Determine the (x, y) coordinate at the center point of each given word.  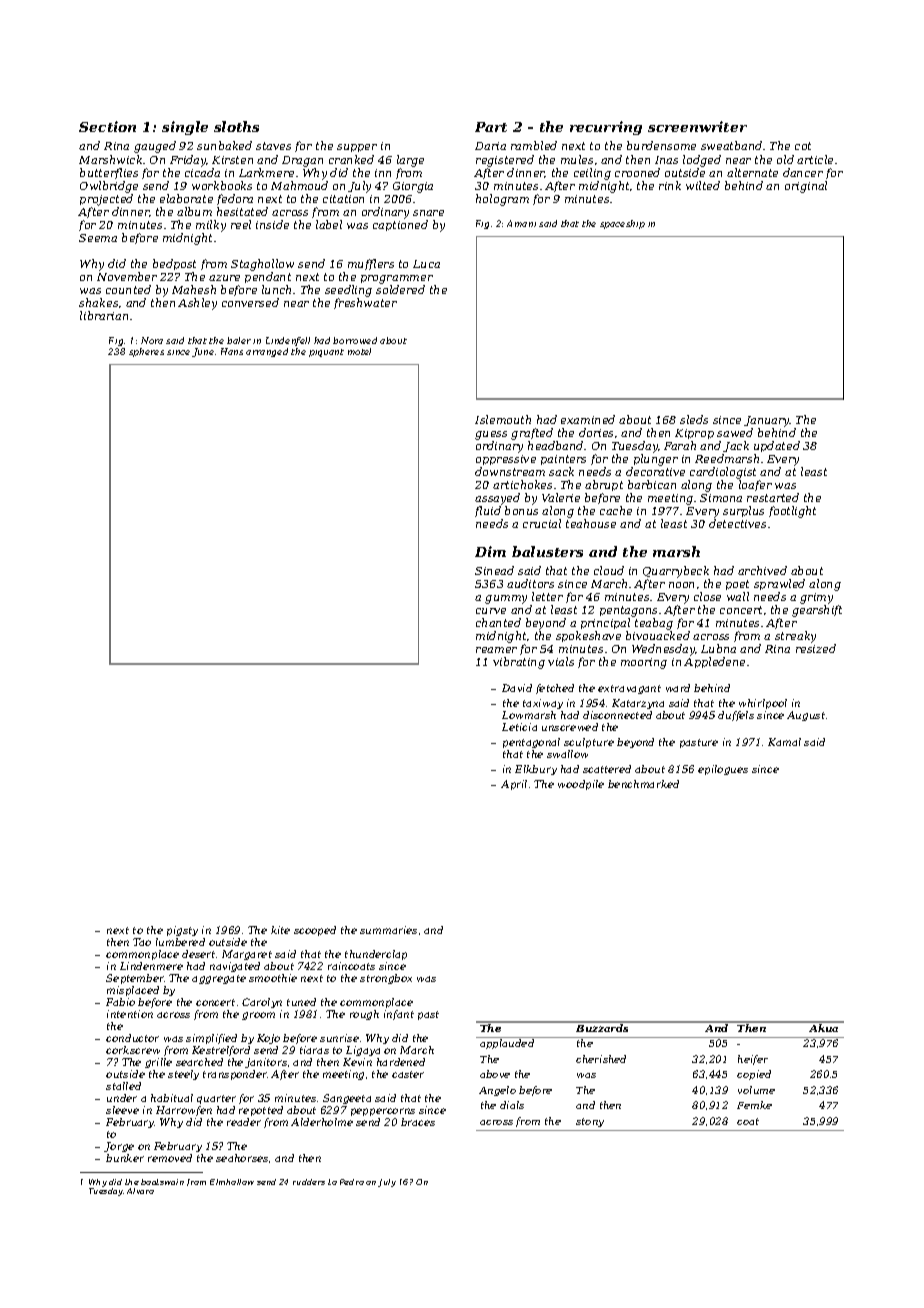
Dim (490, 551)
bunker (125, 1158)
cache (616, 510)
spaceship (622, 224)
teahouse (591, 523)
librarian (104, 315)
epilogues (723, 770)
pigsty (182, 931)
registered (505, 161)
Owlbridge (109, 187)
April (514, 785)
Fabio (120, 1002)
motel (359, 351)
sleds (694, 419)
